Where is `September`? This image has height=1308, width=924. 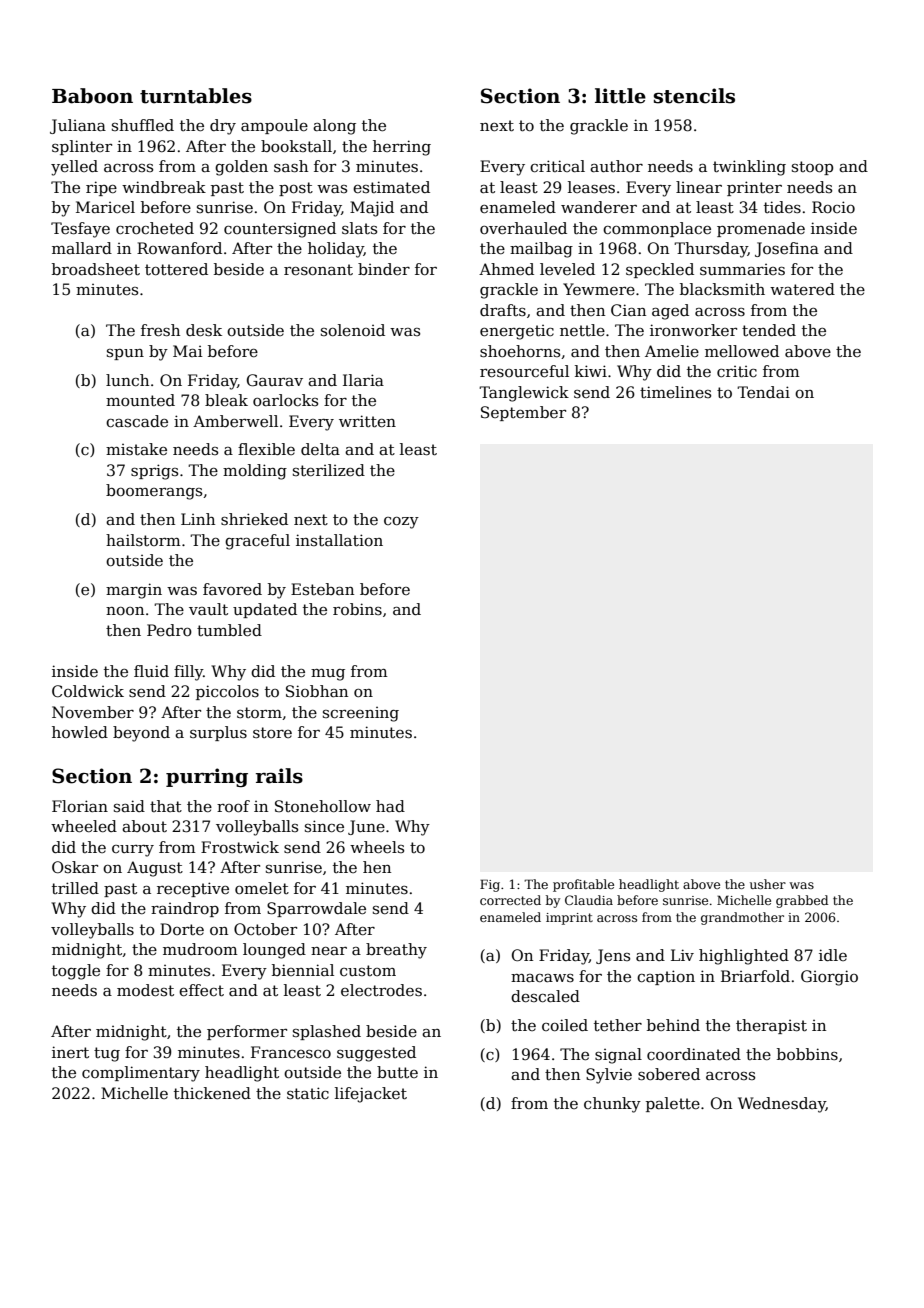
September is located at coordinates (523, 413).
